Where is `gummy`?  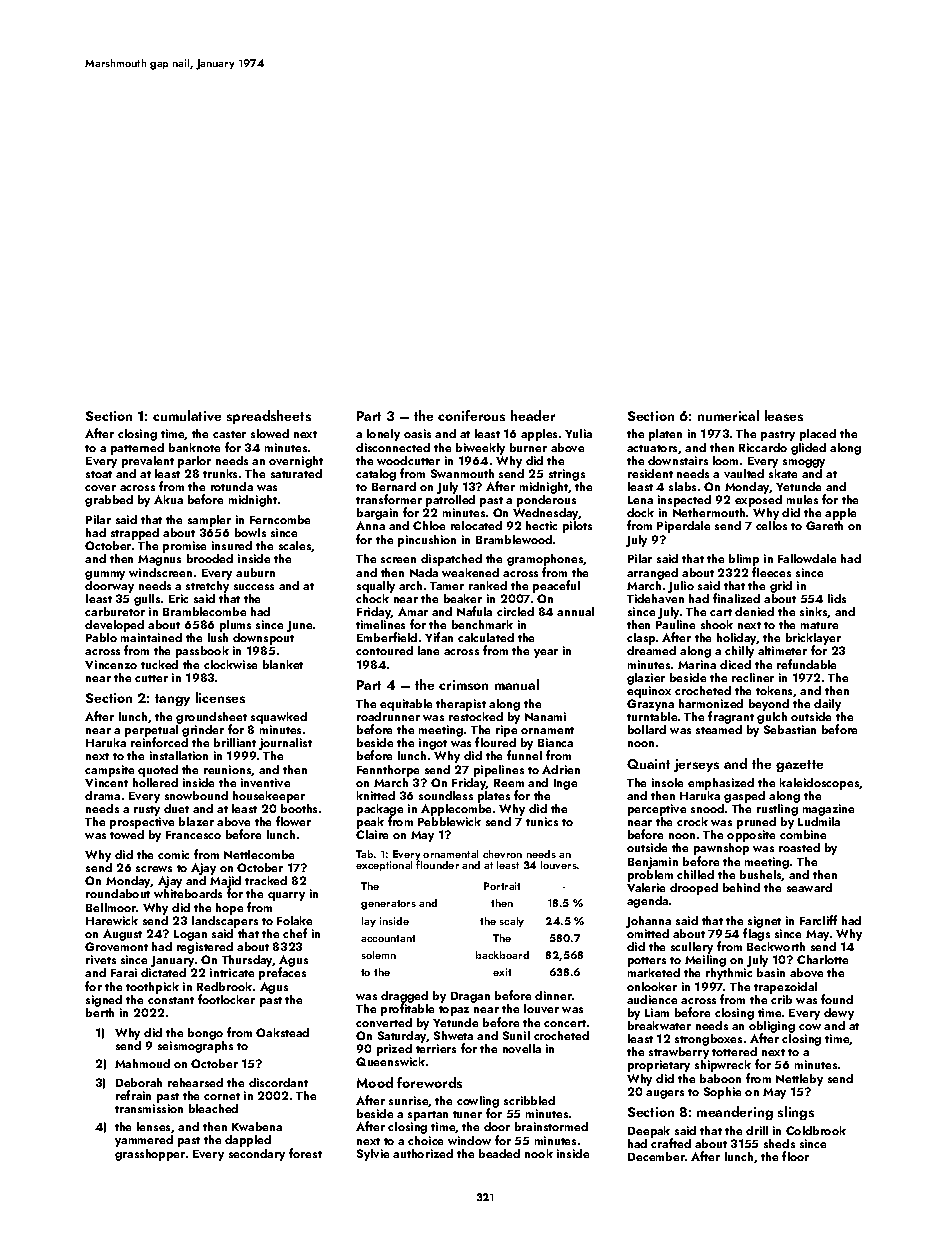 gummy is located at coordinates (105, 575).
